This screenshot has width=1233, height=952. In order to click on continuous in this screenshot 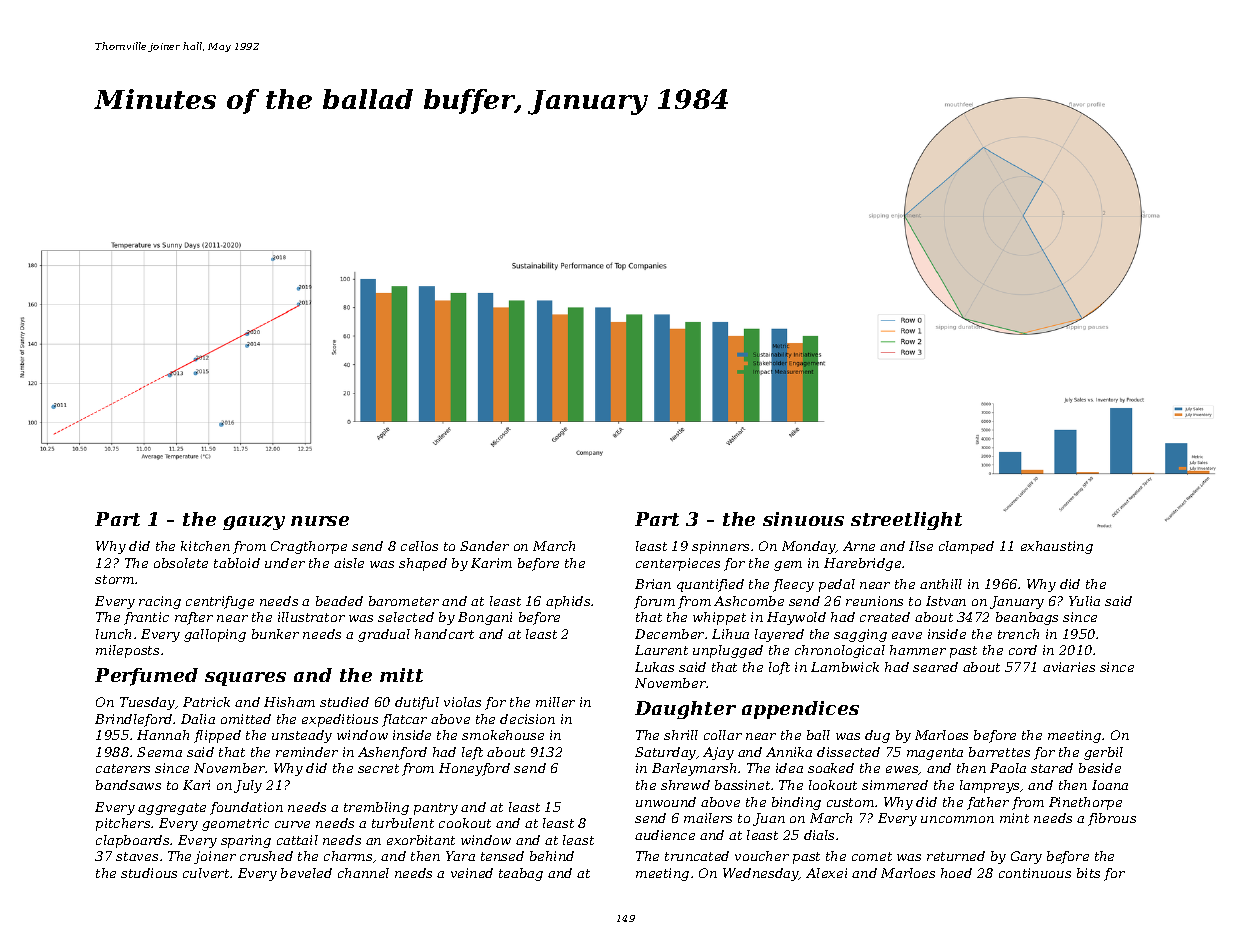, I will do `click(1035, 873)`.
